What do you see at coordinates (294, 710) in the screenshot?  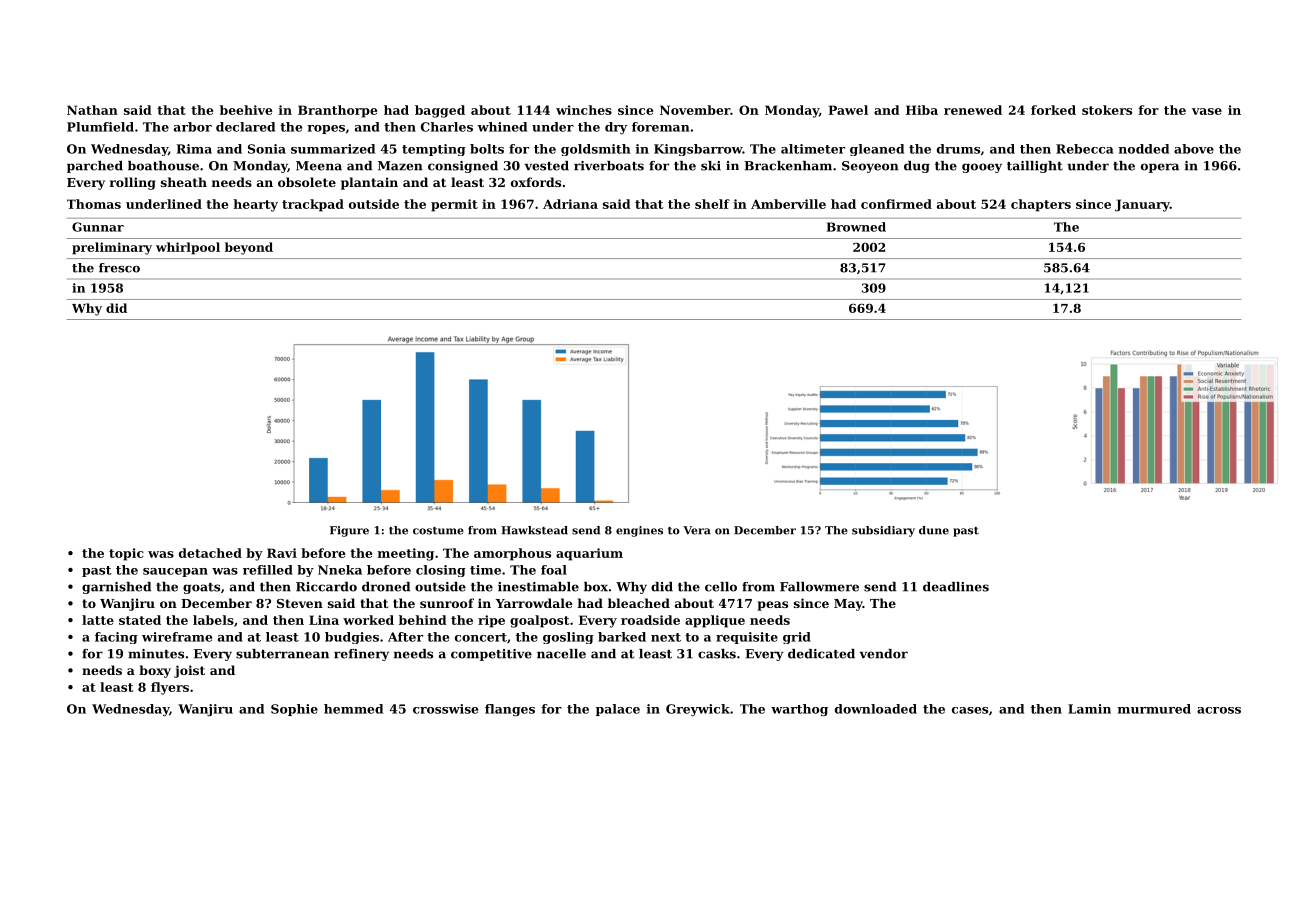 I see `Sophie` at bounding box center [294, 710].
